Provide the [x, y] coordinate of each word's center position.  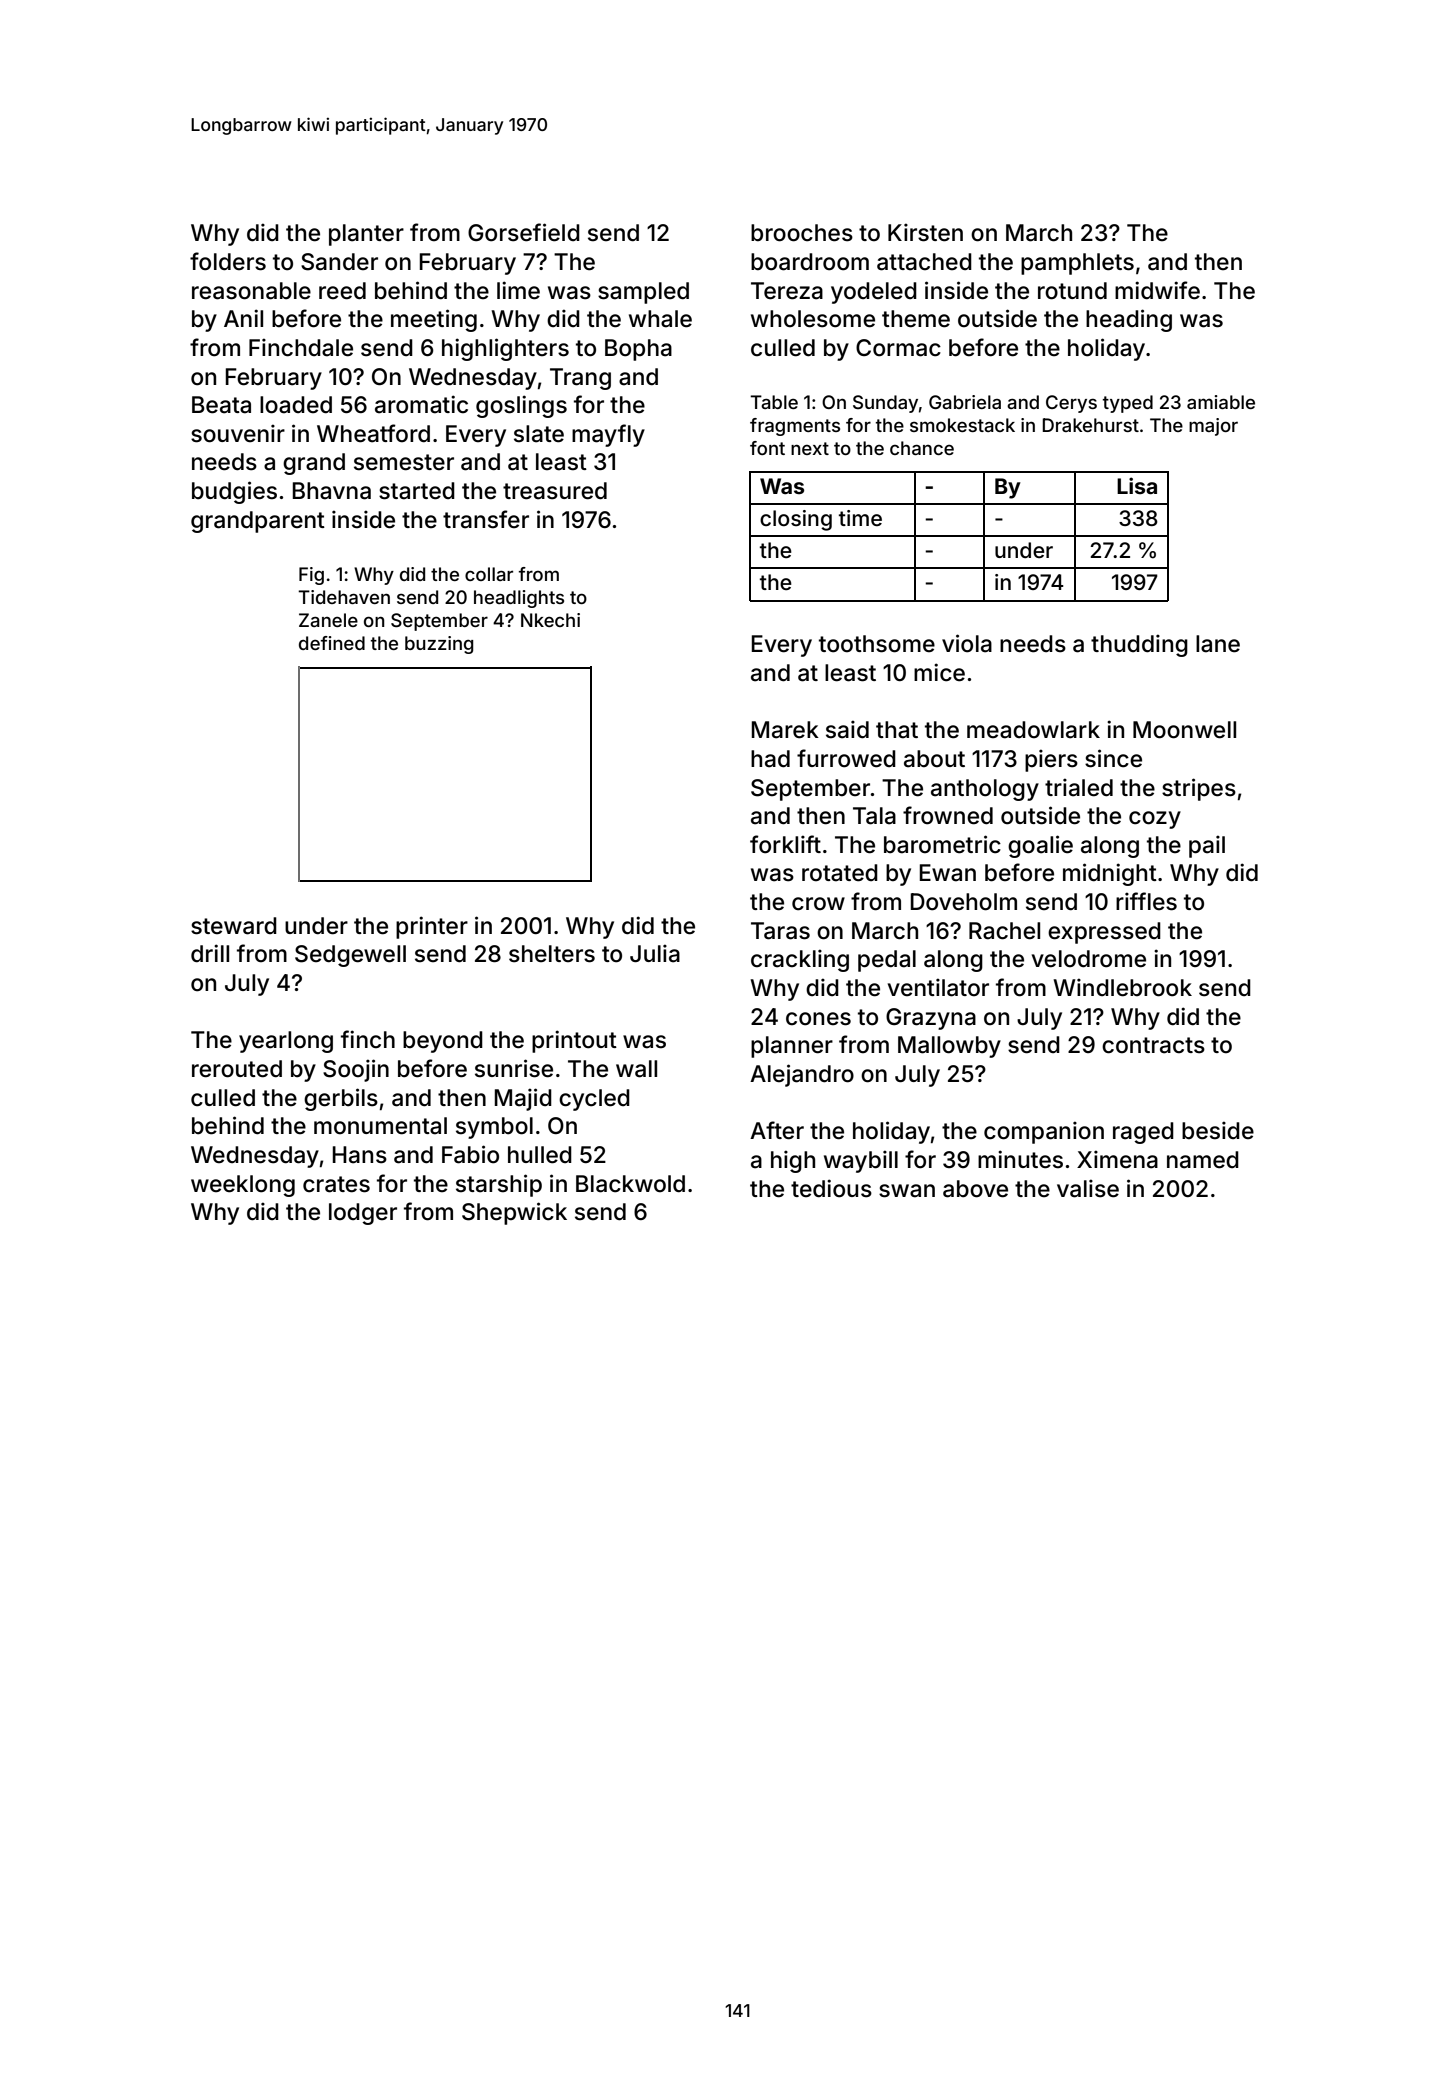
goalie [1040, 846]
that [897, 730]
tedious [831, 1188]
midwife [1157, 290]
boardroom [810, 262]
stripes [1199, 789]
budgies [234, 492]
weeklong [243, 1186]
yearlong [286, 1042]
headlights [519, 599]
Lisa [1137, 485]
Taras [780, 931]
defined [332, 643]
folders [228, 261]
